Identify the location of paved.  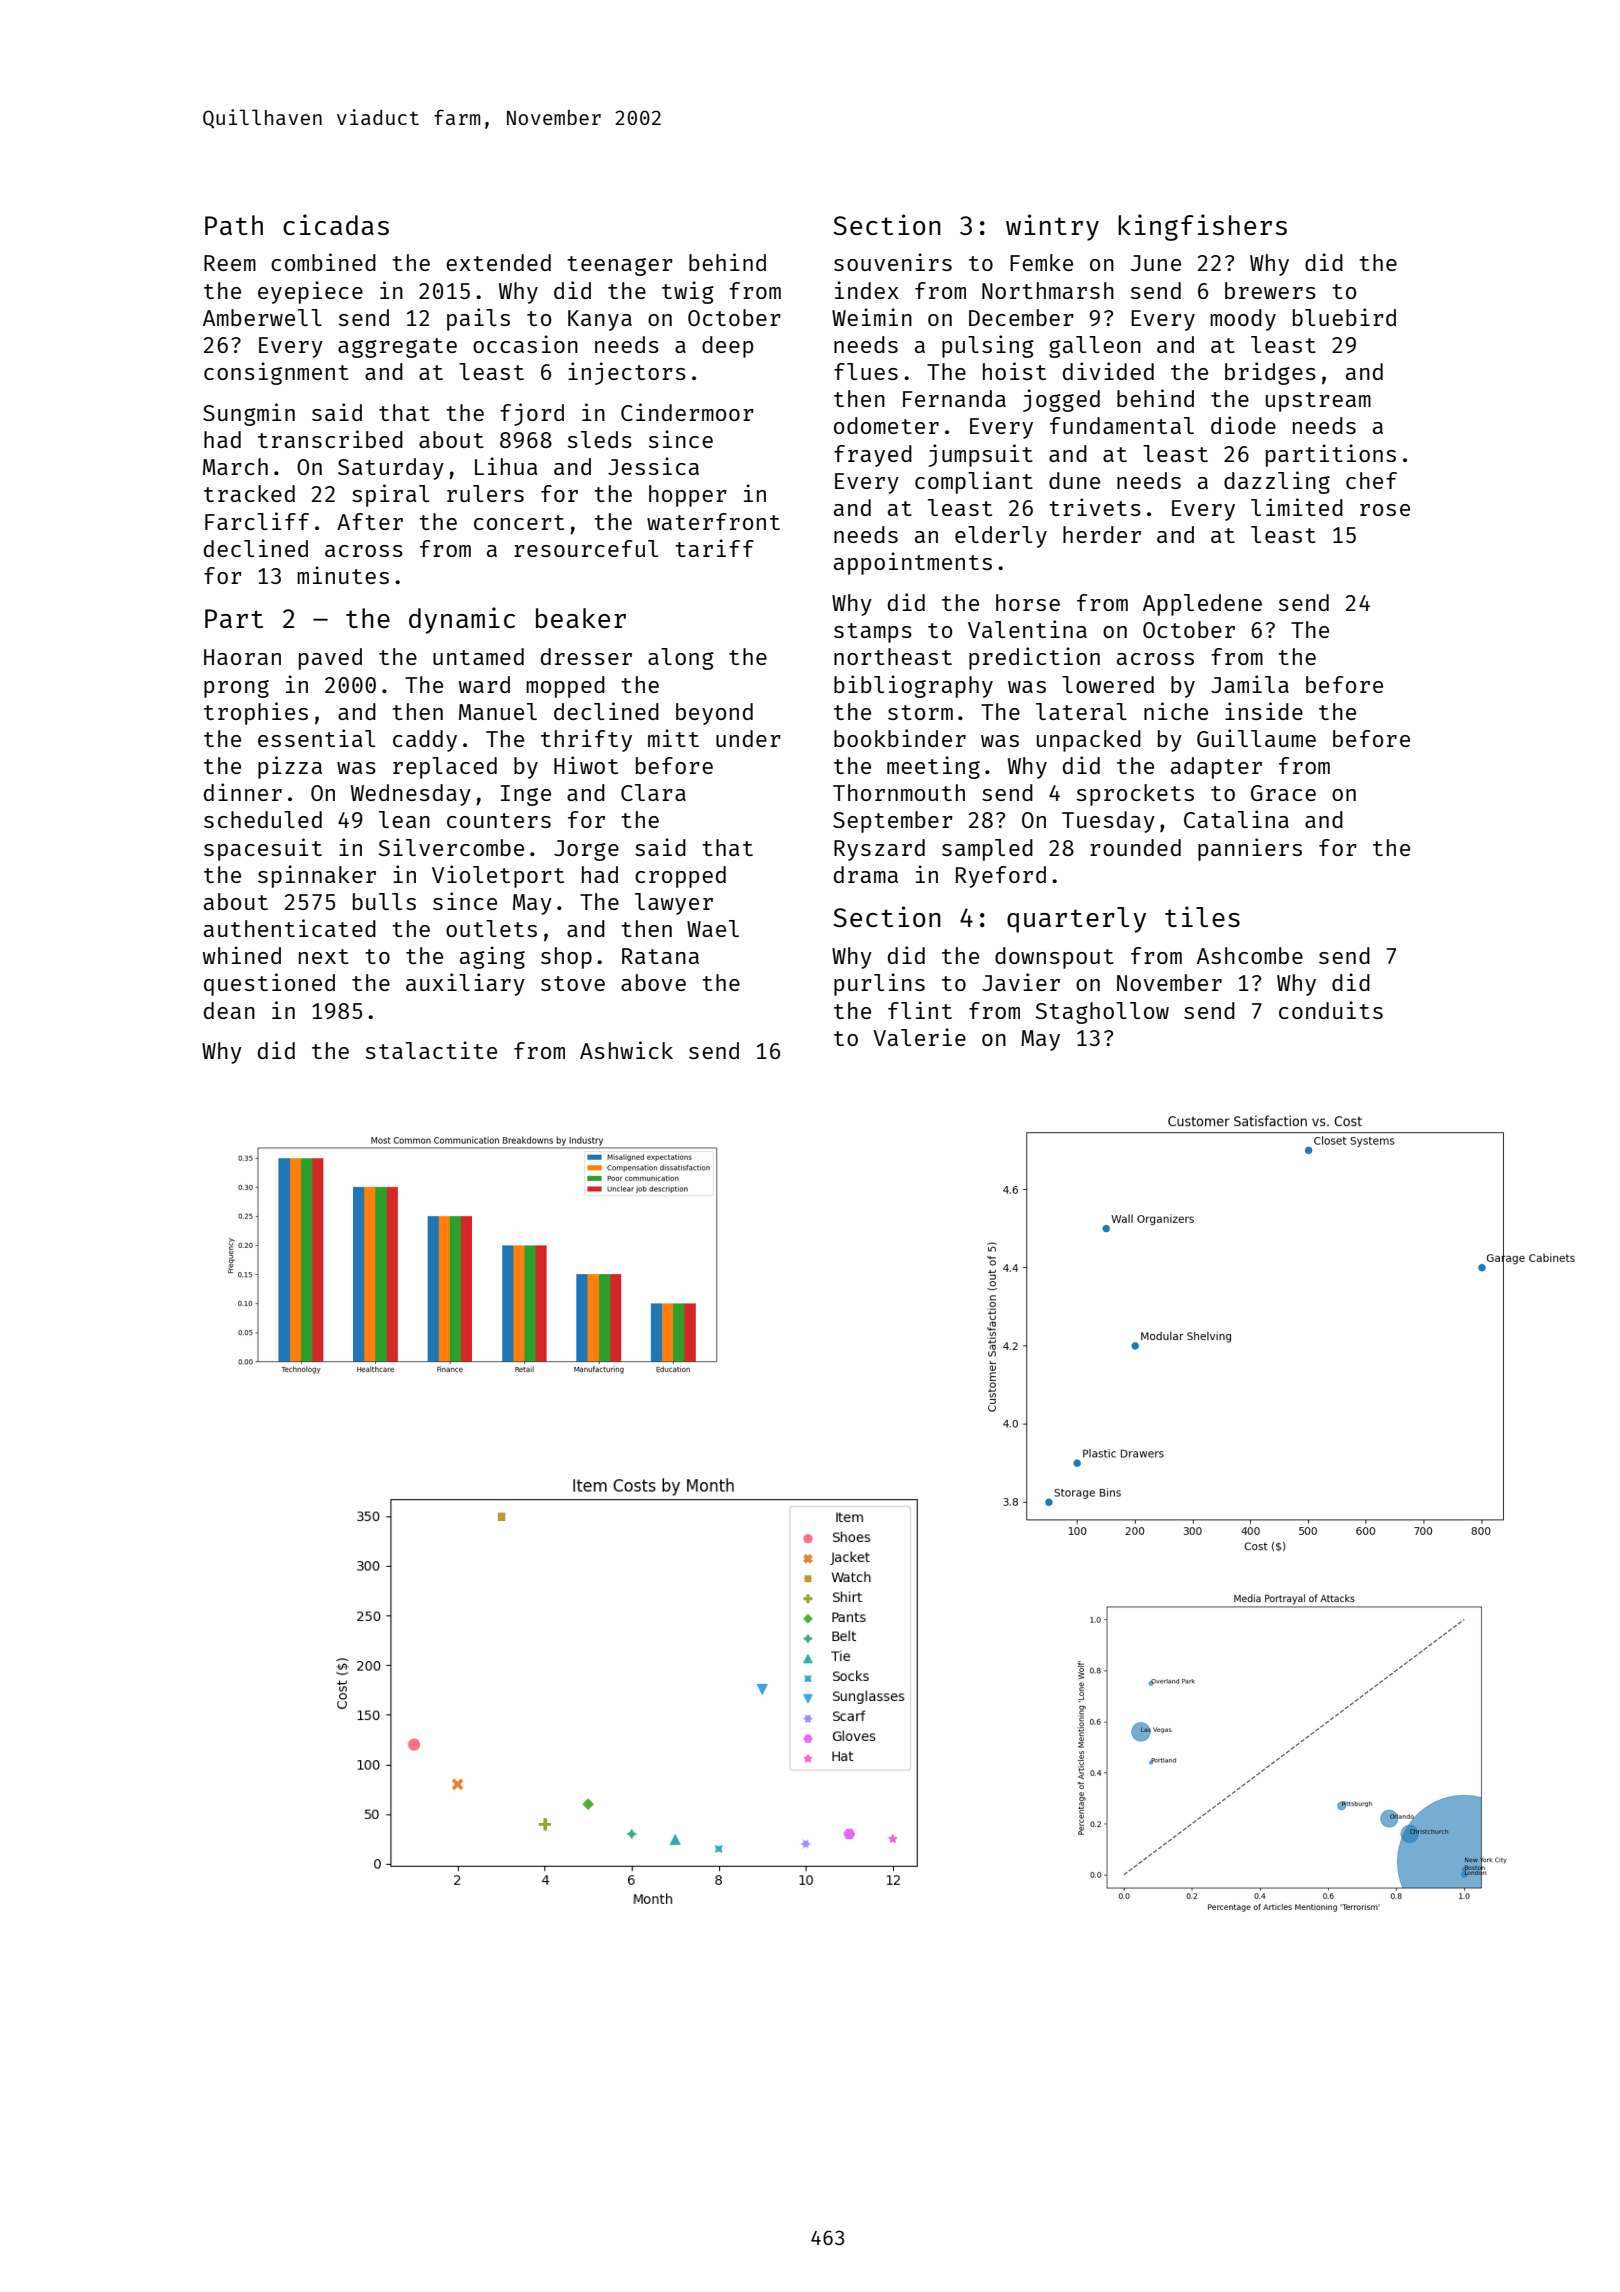
(330, 659).
